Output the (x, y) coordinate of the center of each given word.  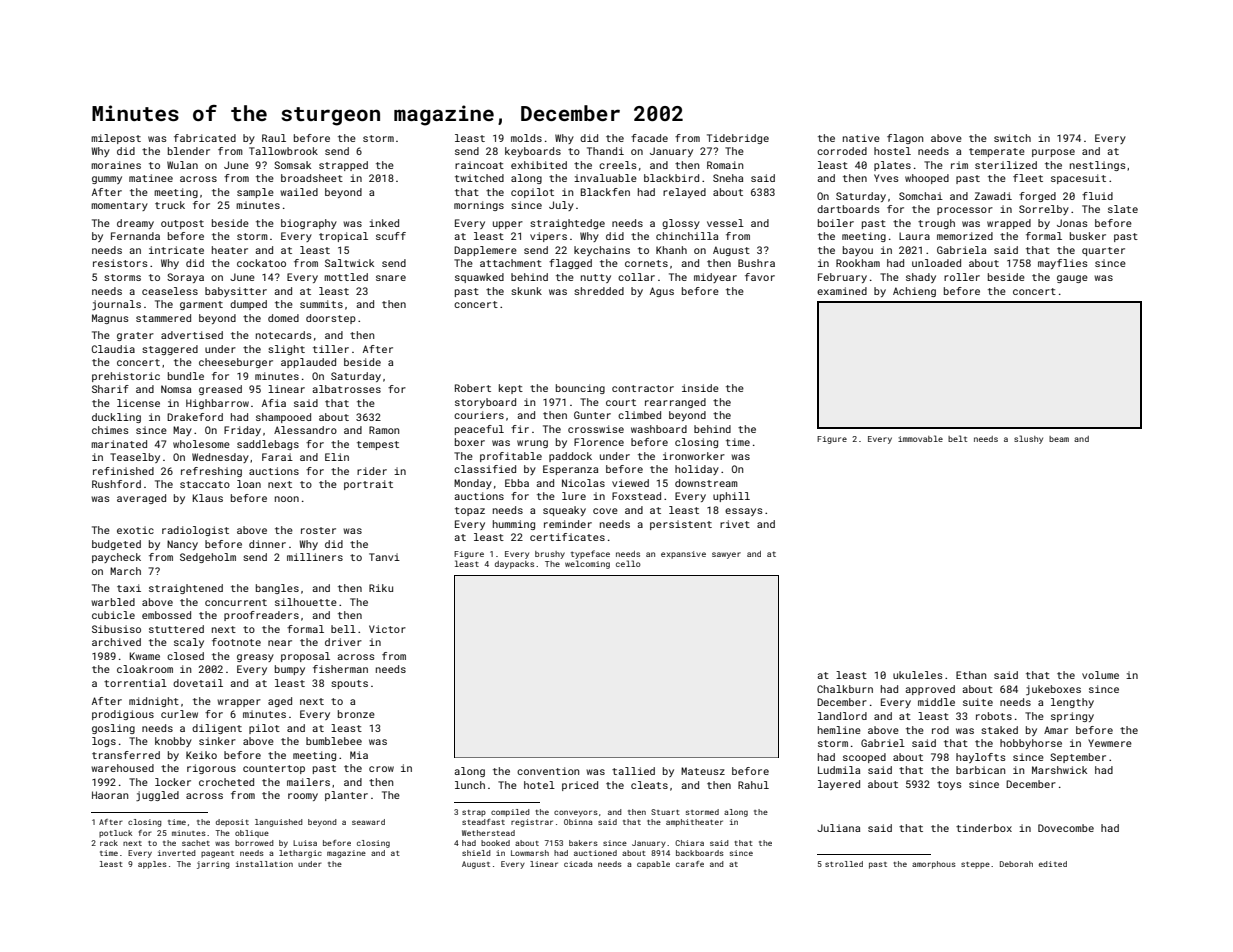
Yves (886, 178)
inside (700, 388)
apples (152, 865)
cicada (578, 864)
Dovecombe (1066, 828)
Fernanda (135, 236)
